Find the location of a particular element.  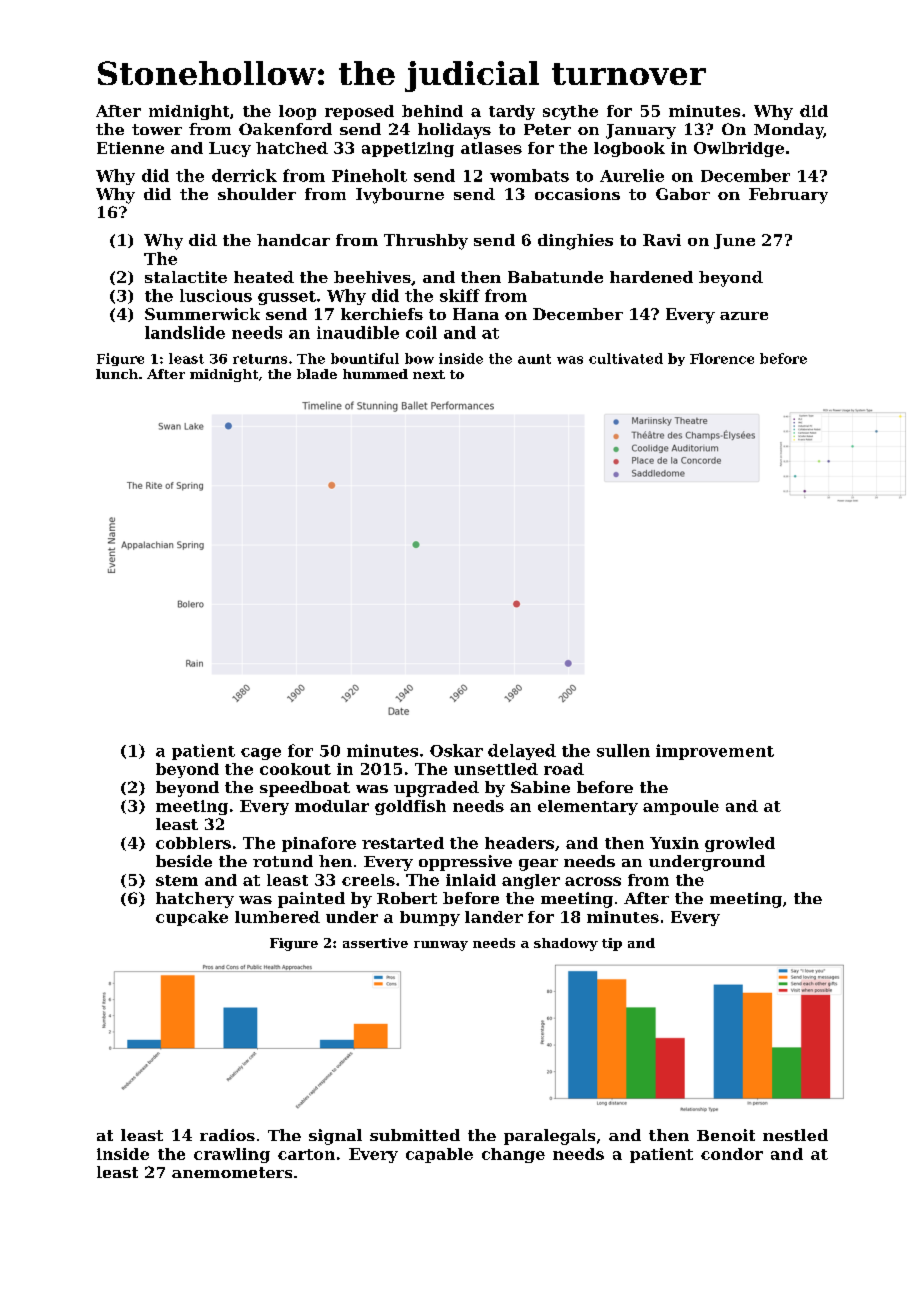

stalactite is located at coordinates (186, 277).
